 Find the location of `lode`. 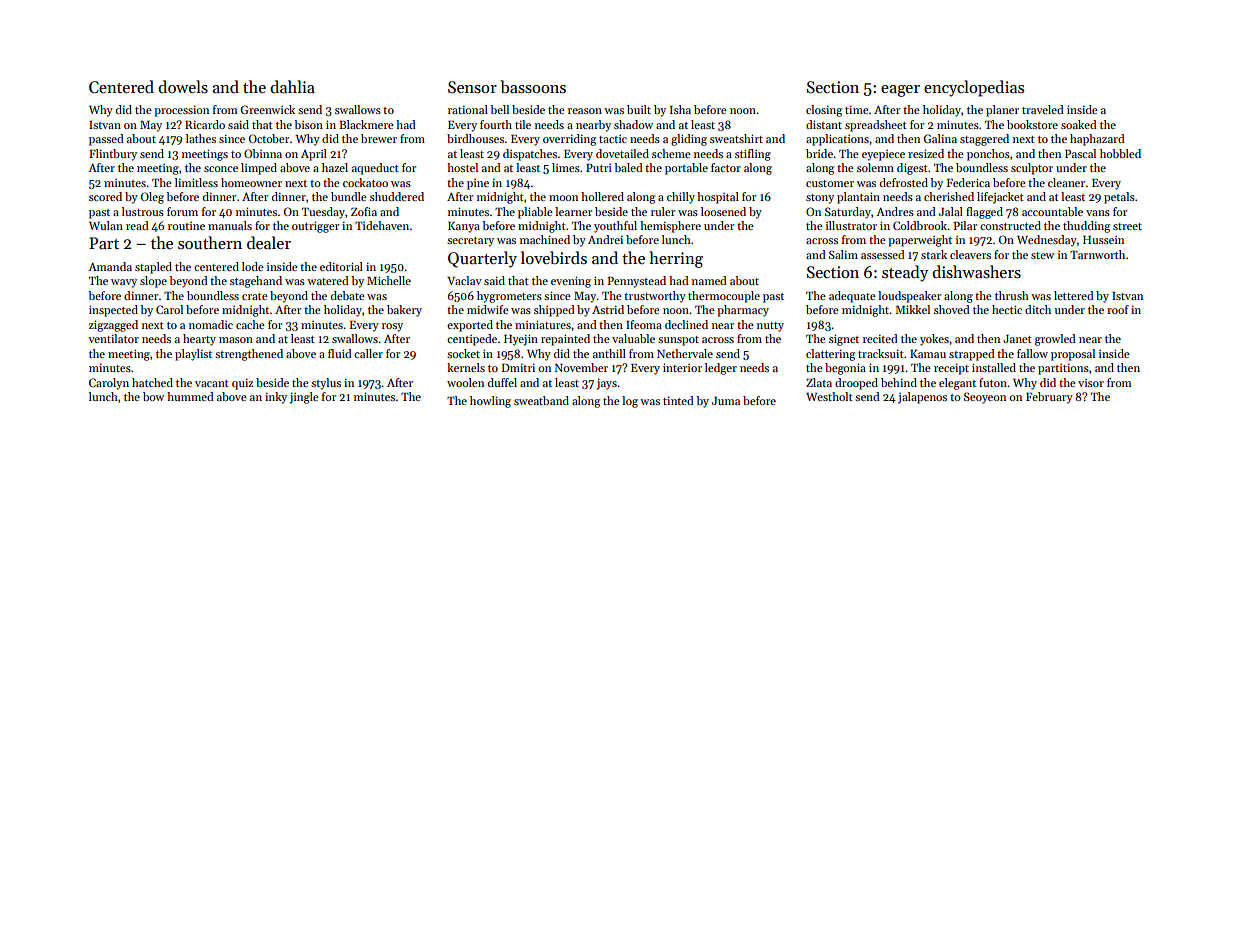

lode is located at coordinates (253, 266).
